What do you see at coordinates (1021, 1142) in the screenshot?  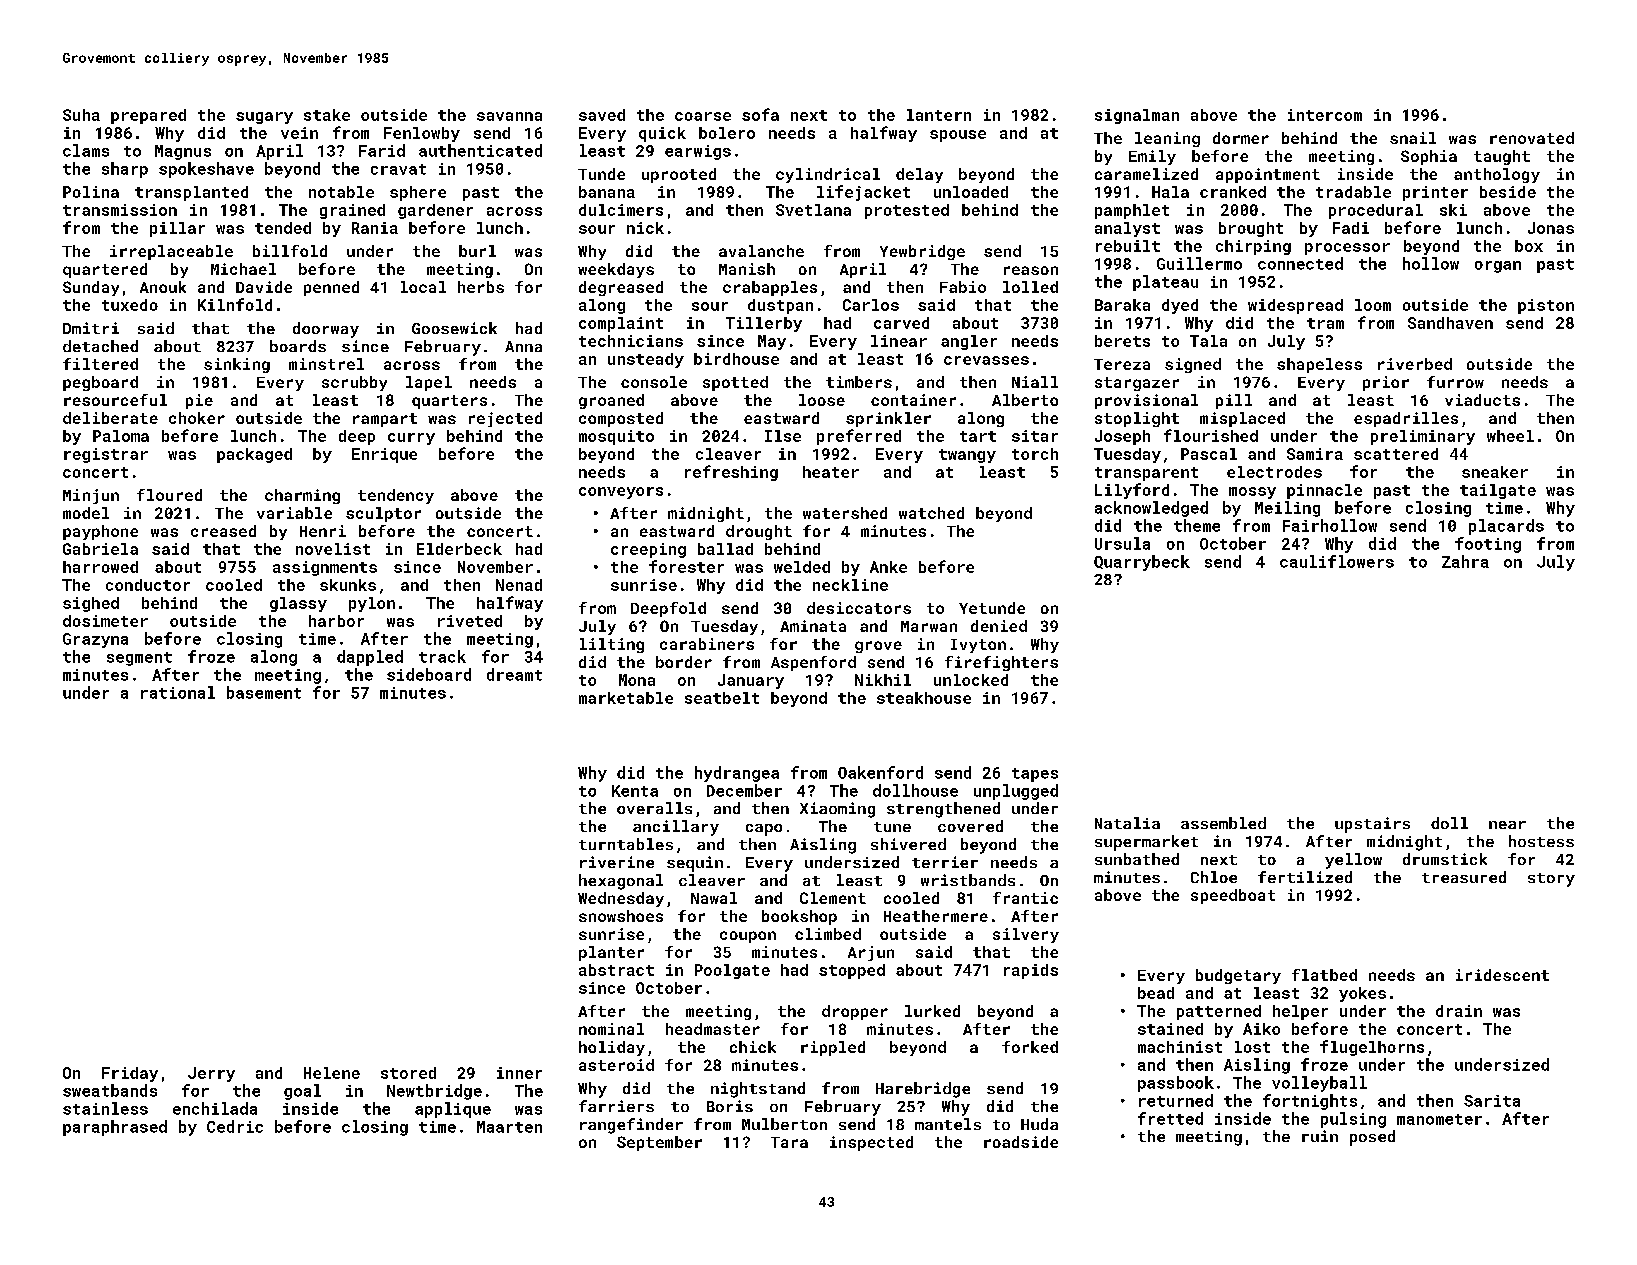 I see `roadside` at bounding box center [1021, 1142].
